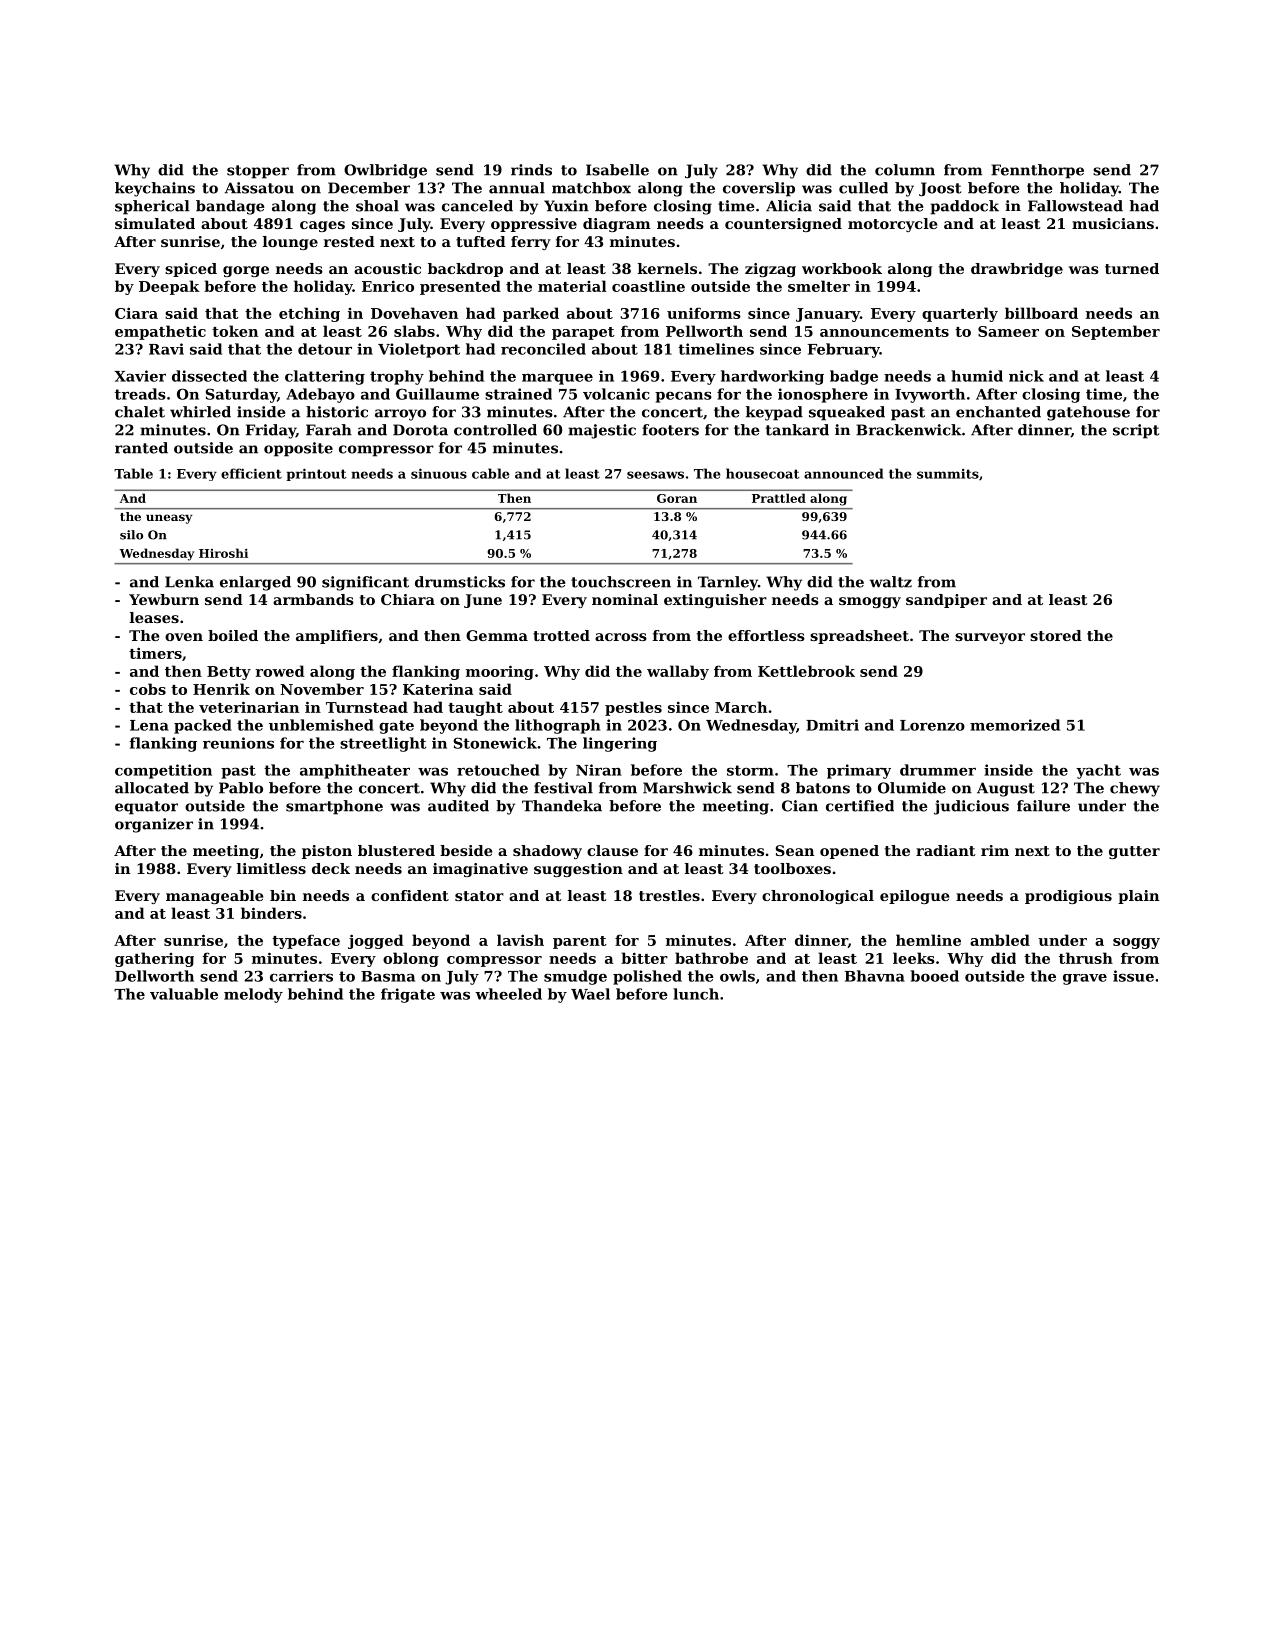 This screenshot has width=1274, height=1649. I want to click on grave, so click(1085, 979).
